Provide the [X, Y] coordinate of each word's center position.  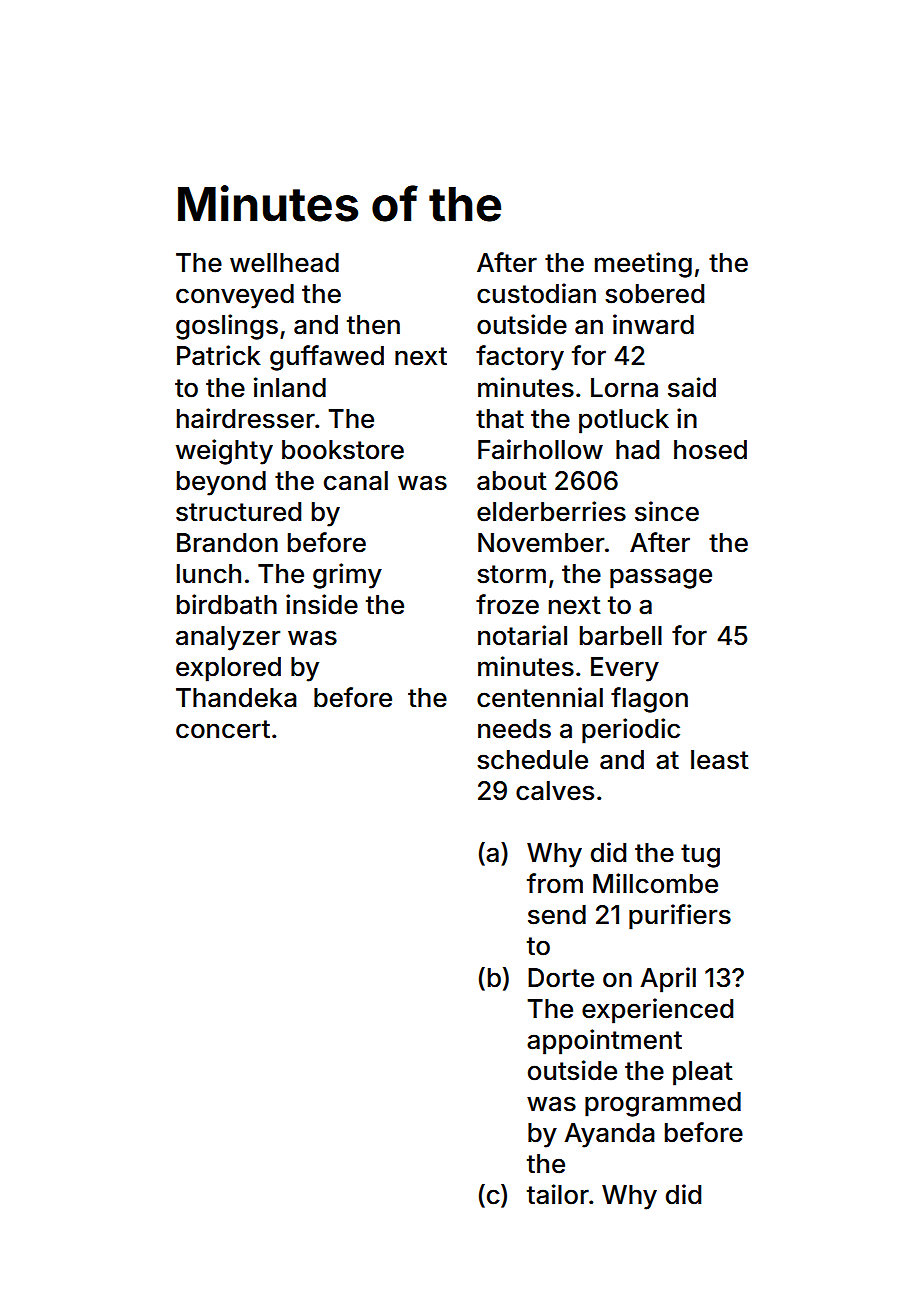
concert [223, 729]
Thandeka [236, 698]
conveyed [235, 296]
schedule [532, 760]
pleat [703, 1073]
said [692, 387]
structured [238, 512]
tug [700, 856]
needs [514, 729]
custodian [536, 293]
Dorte [561, 978]
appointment [604, 1042]
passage [661, 578]
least [720, 760]
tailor [558, 1194]
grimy [347, 576]
